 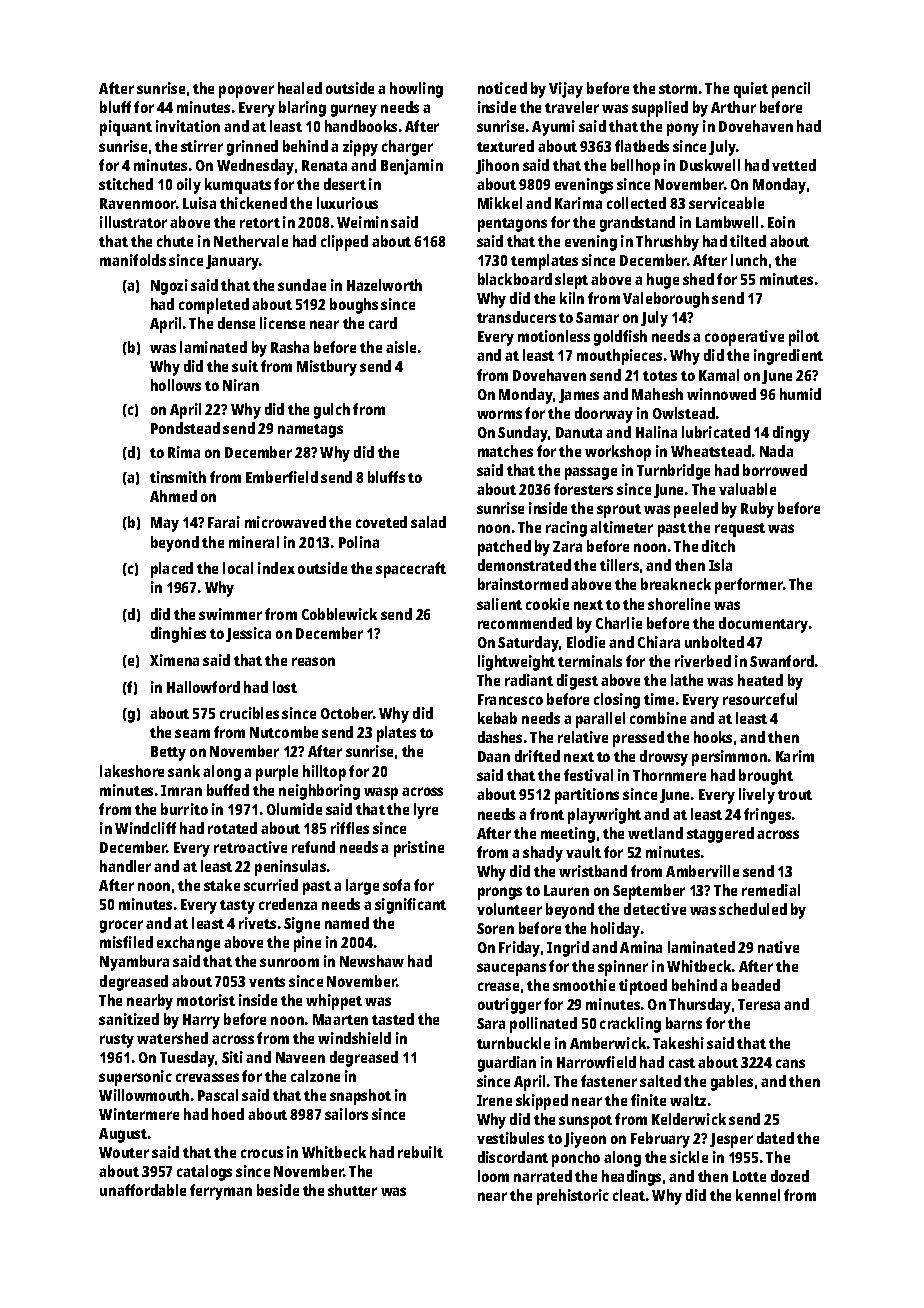 I want to click on crocus, so click(x=262, y=1153).
